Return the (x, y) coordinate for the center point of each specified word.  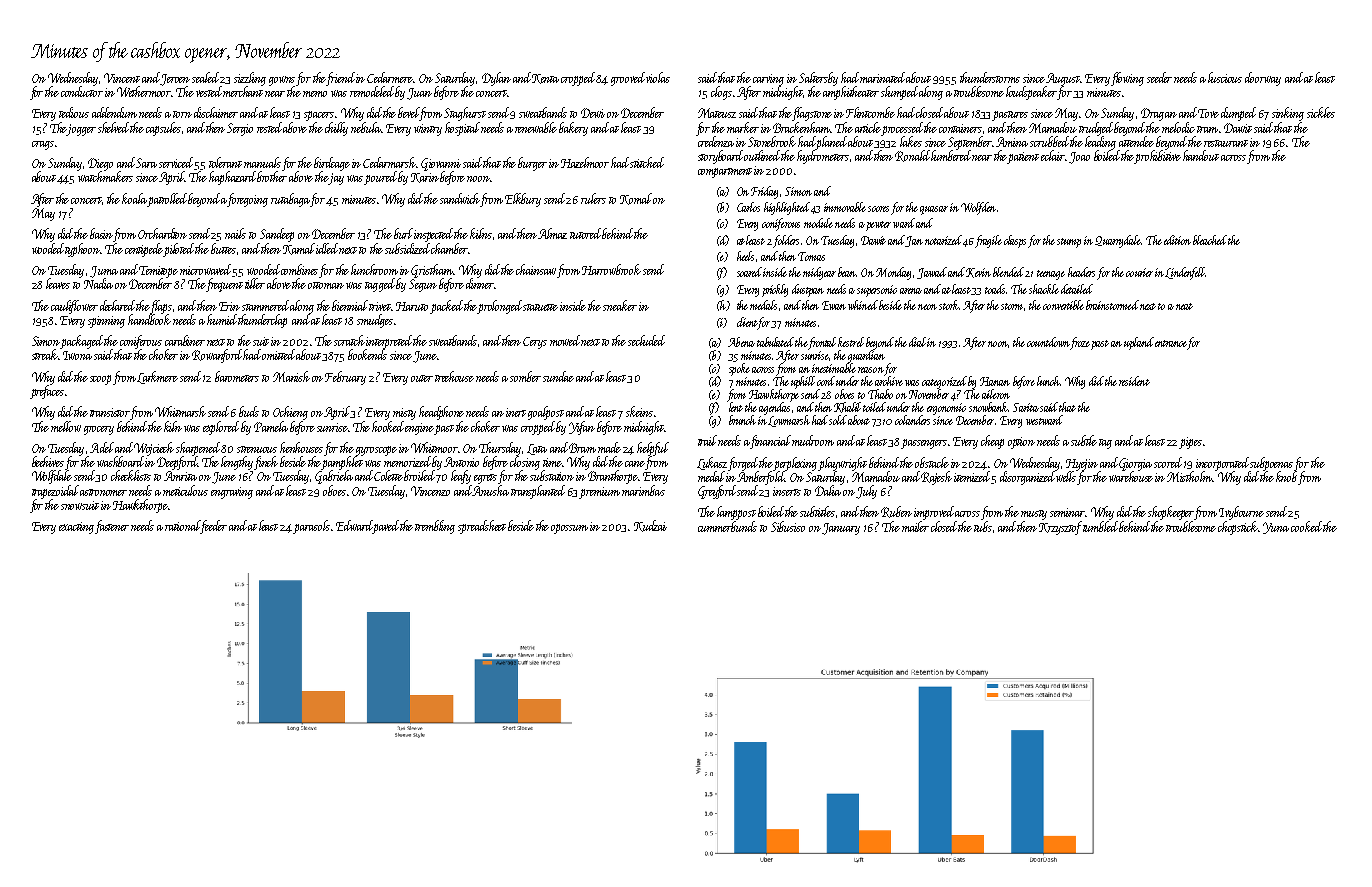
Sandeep (277, 235)
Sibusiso (788, 526)
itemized (972, 476)
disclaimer (216, 112)
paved (386, 527)
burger (532, 164)
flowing (1127, 79)
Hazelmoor (585, 162)
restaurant (1226, 143)
